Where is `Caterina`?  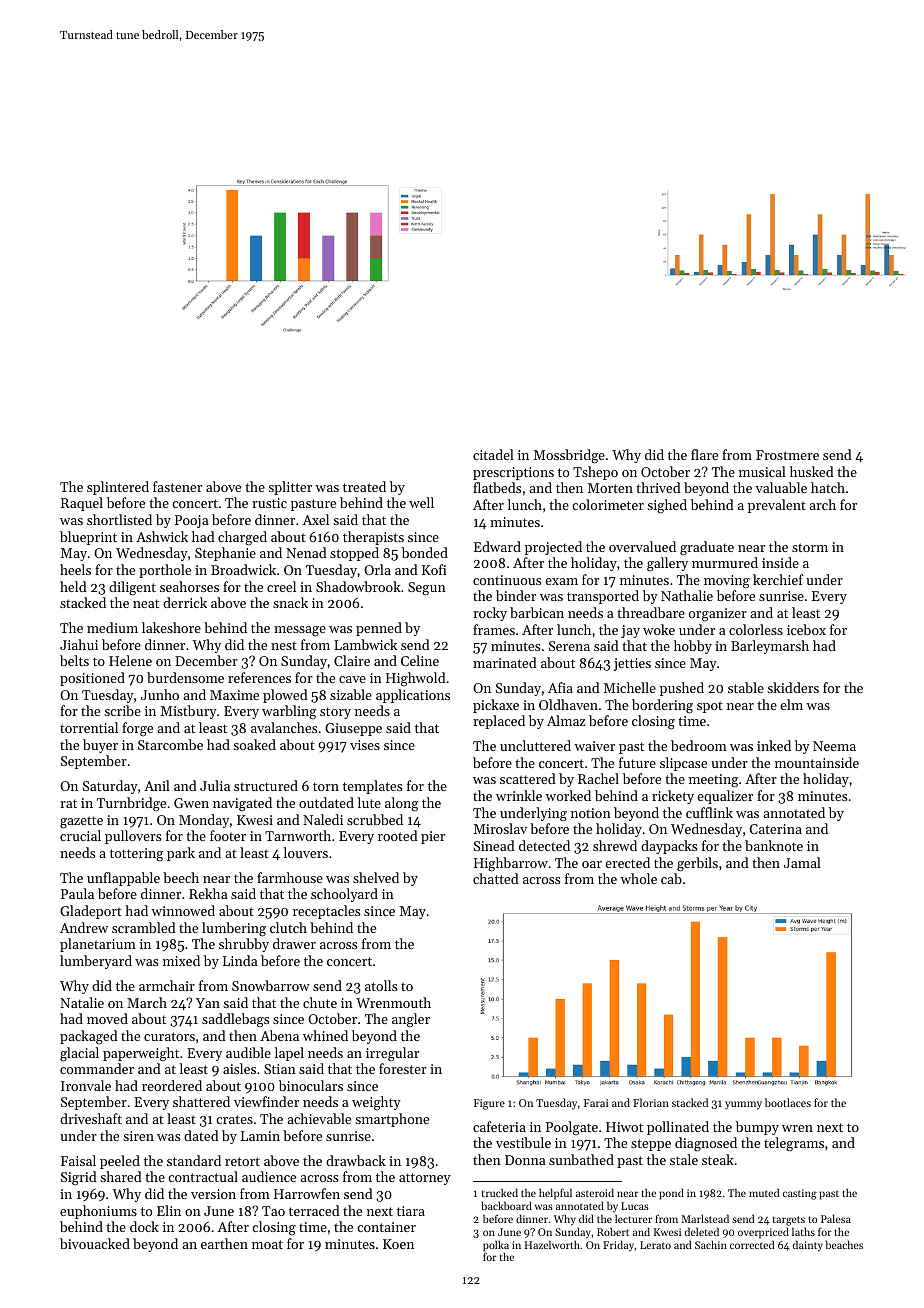 Caterina is located at coordinates (775, 829).
